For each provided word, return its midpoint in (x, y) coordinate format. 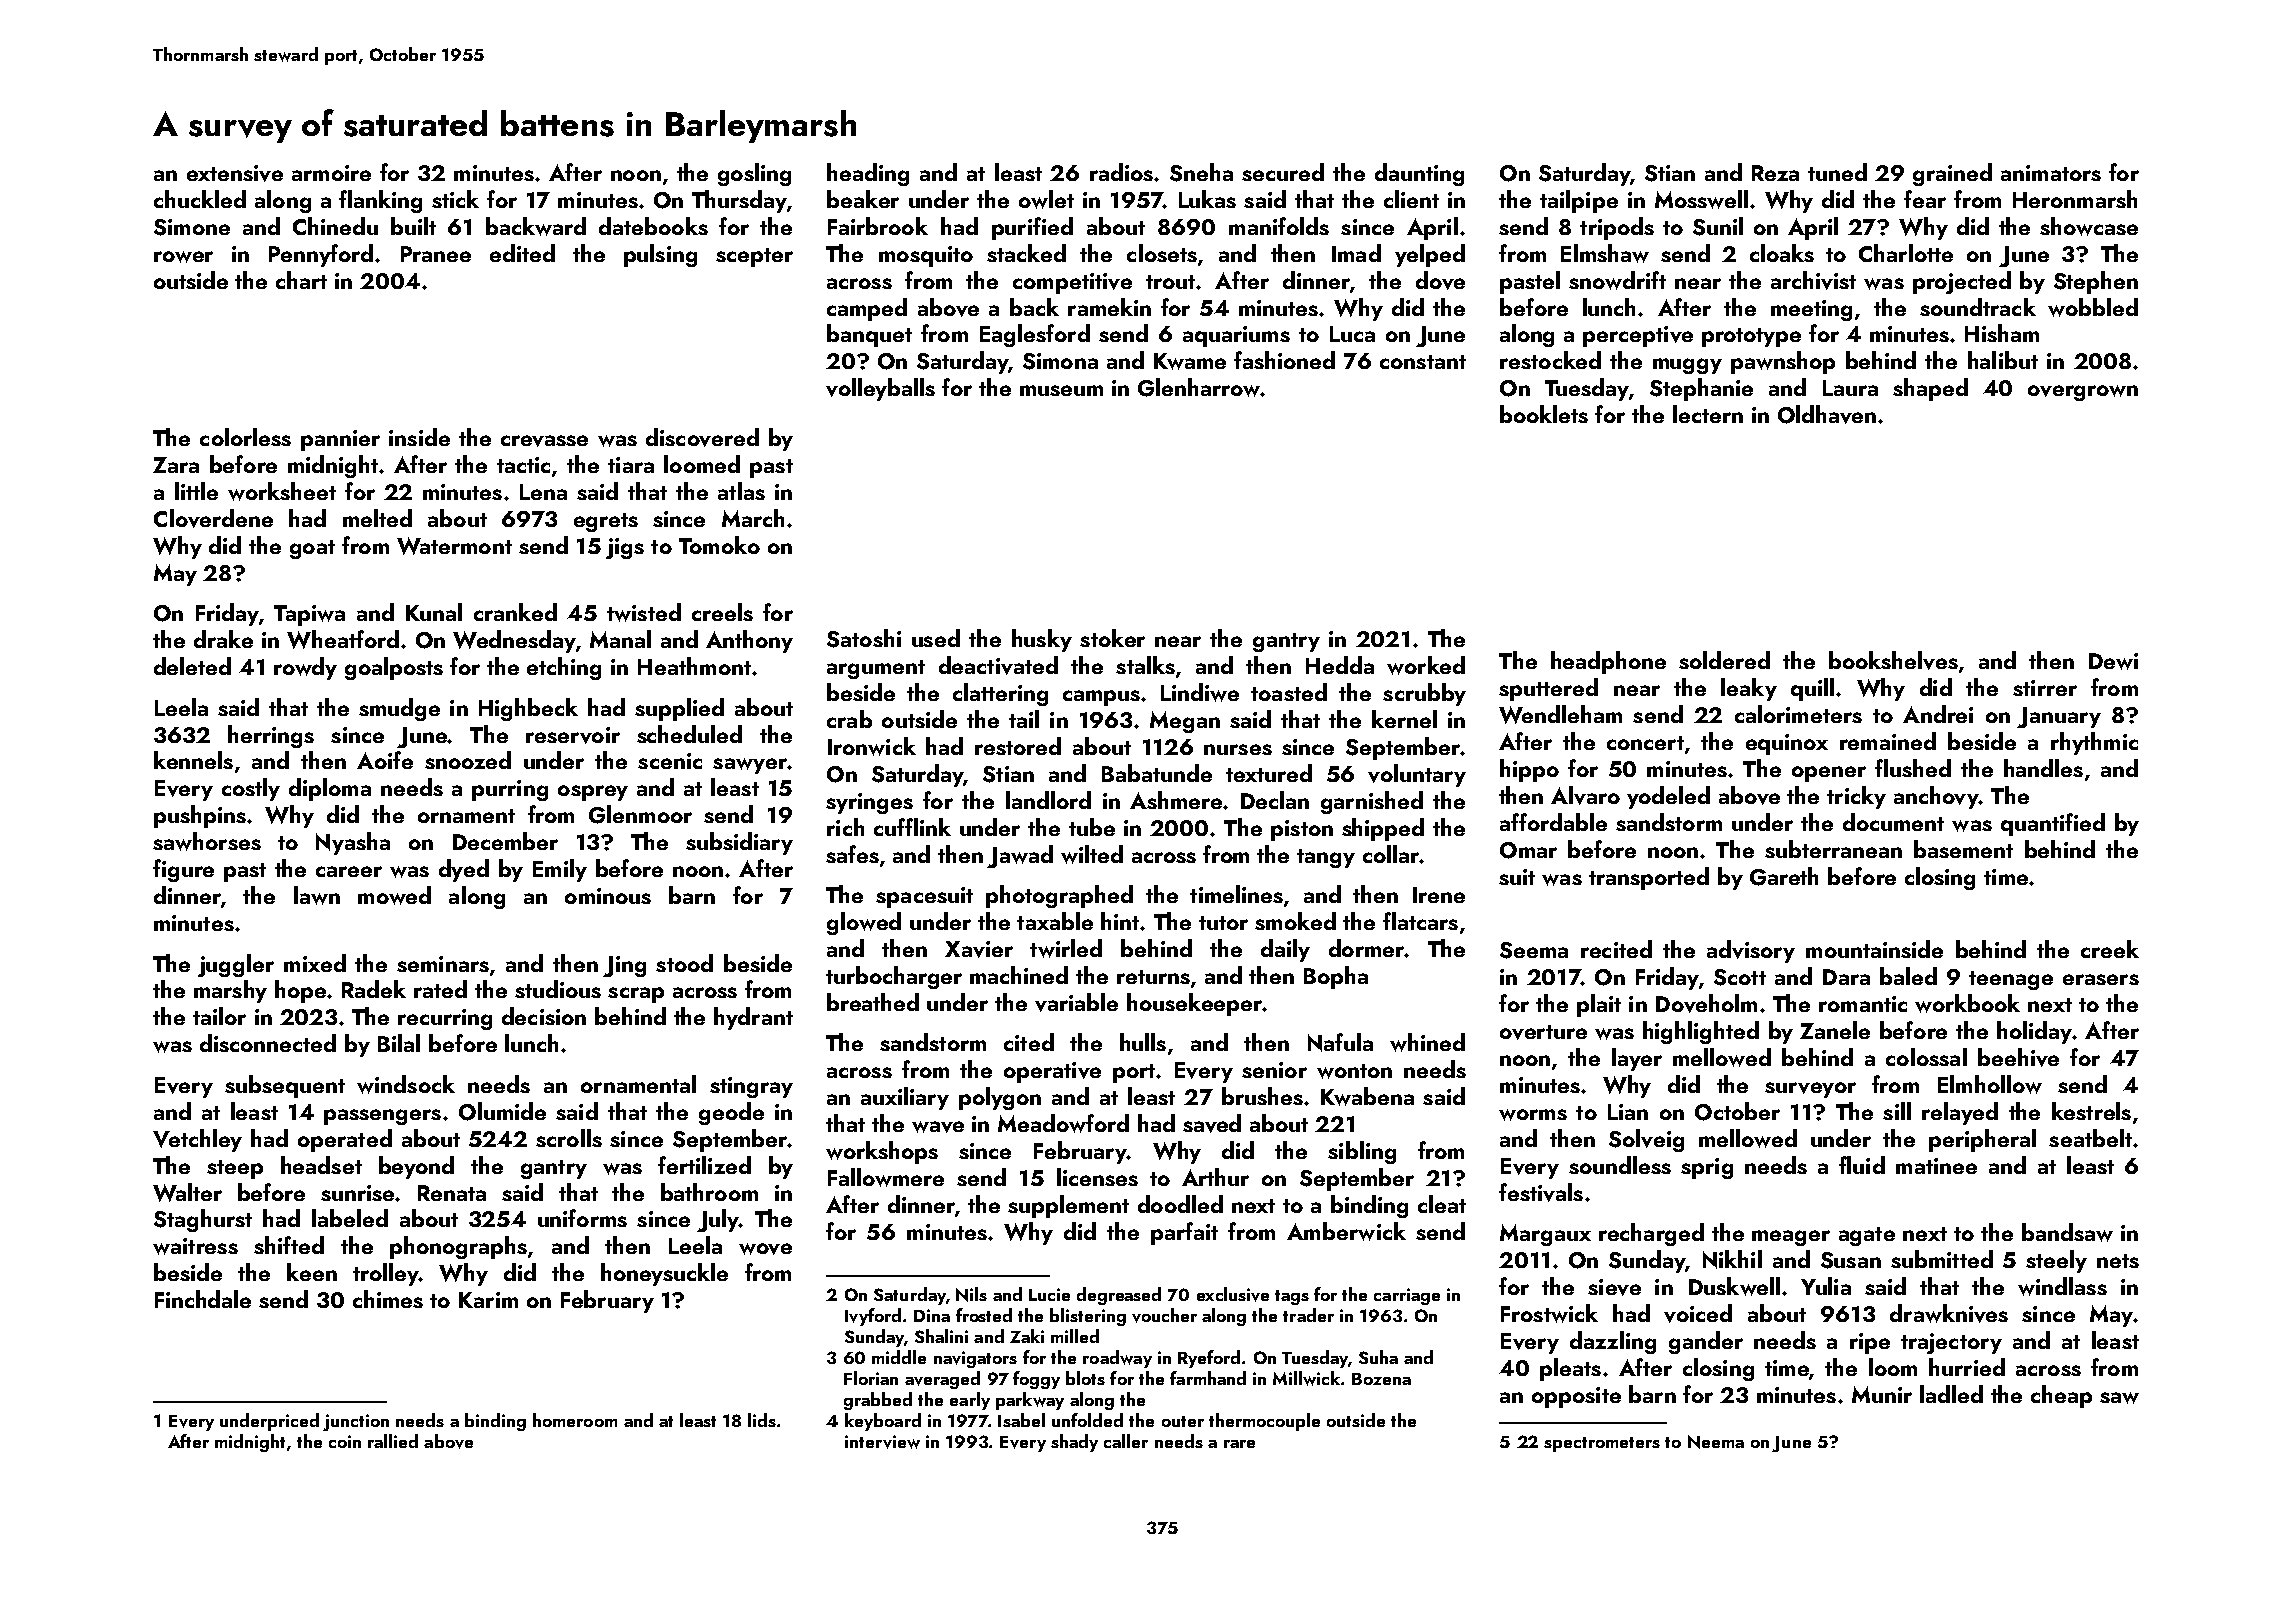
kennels (193, 760)
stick (455, 199)
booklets (1544, 414)
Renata (452, 1193)
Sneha (1201, 172)
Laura (1850, 388)
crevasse (544, 441)
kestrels (2091, 1111)
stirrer (2045, 688)
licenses (1097, 1177)
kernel (1404, 719)
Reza (1775, 173)
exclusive (1233, 1294)
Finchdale (203, 1299)
